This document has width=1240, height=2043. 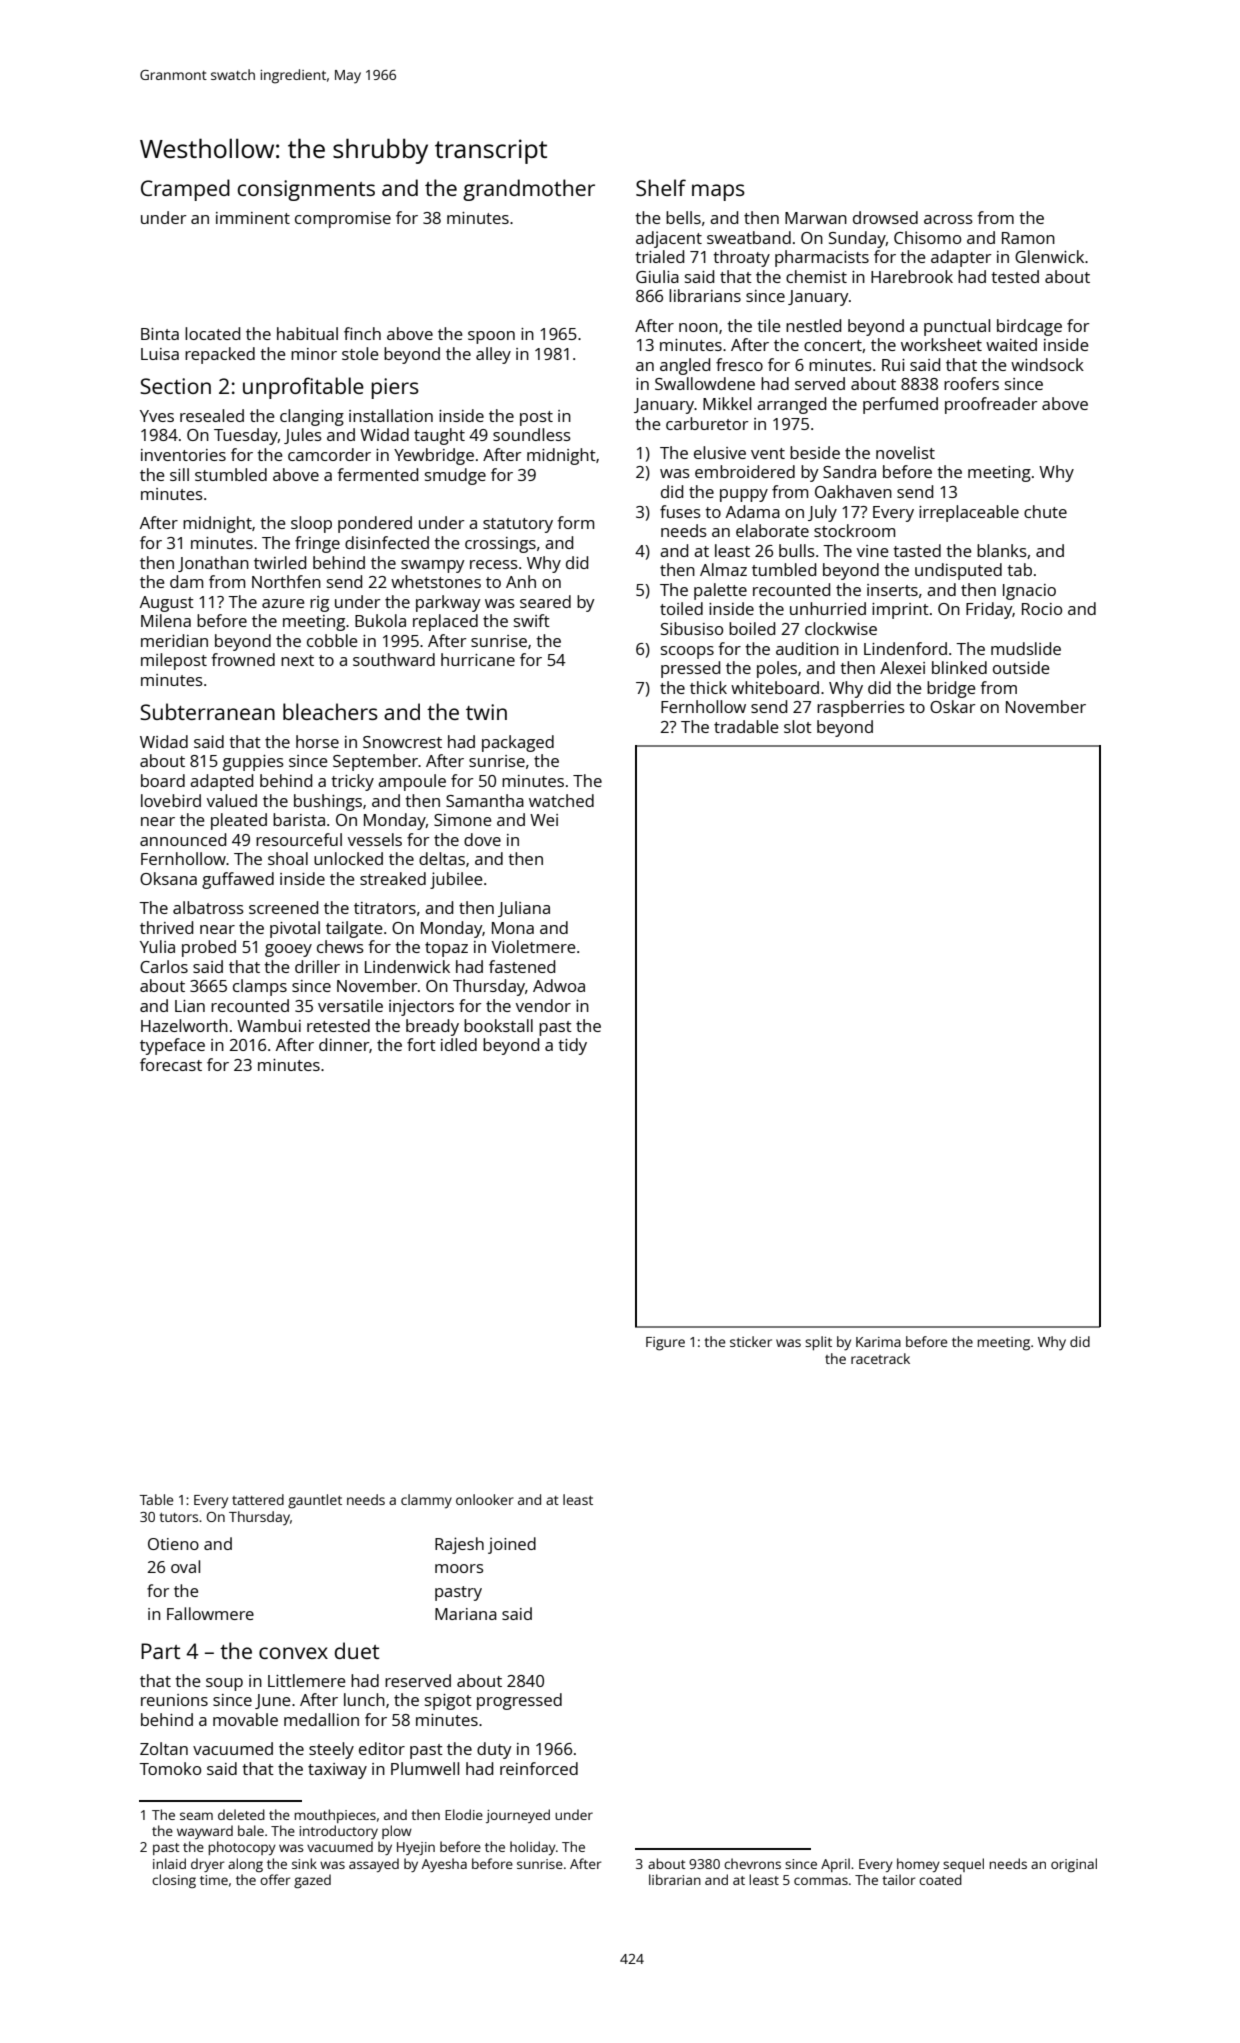 What do you see at coordinates (321, 1719) in the document?
I see `medallion` at bounding box center [321, 1719].
